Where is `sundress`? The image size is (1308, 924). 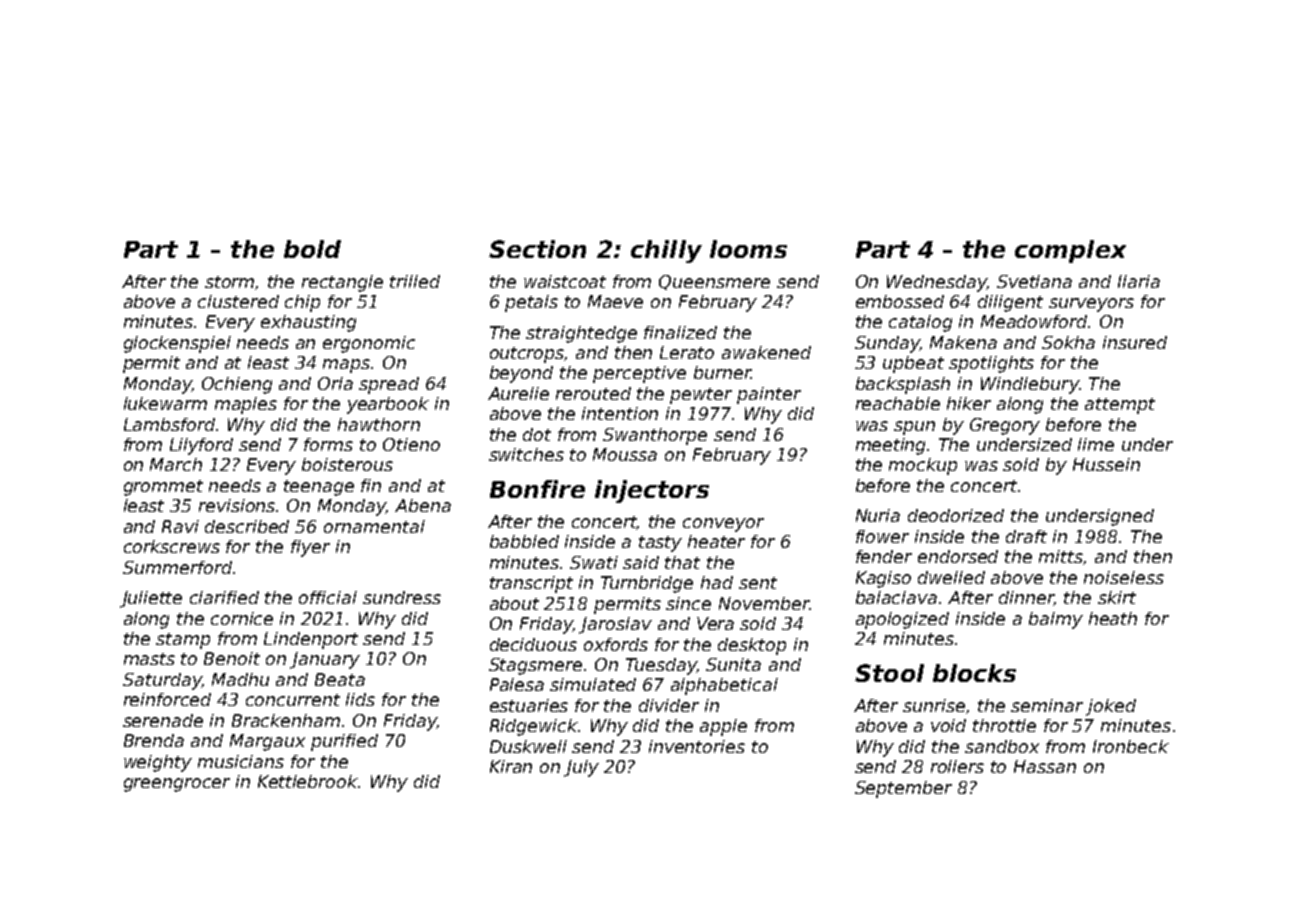 sundress is located at coordinates (402, 597).
